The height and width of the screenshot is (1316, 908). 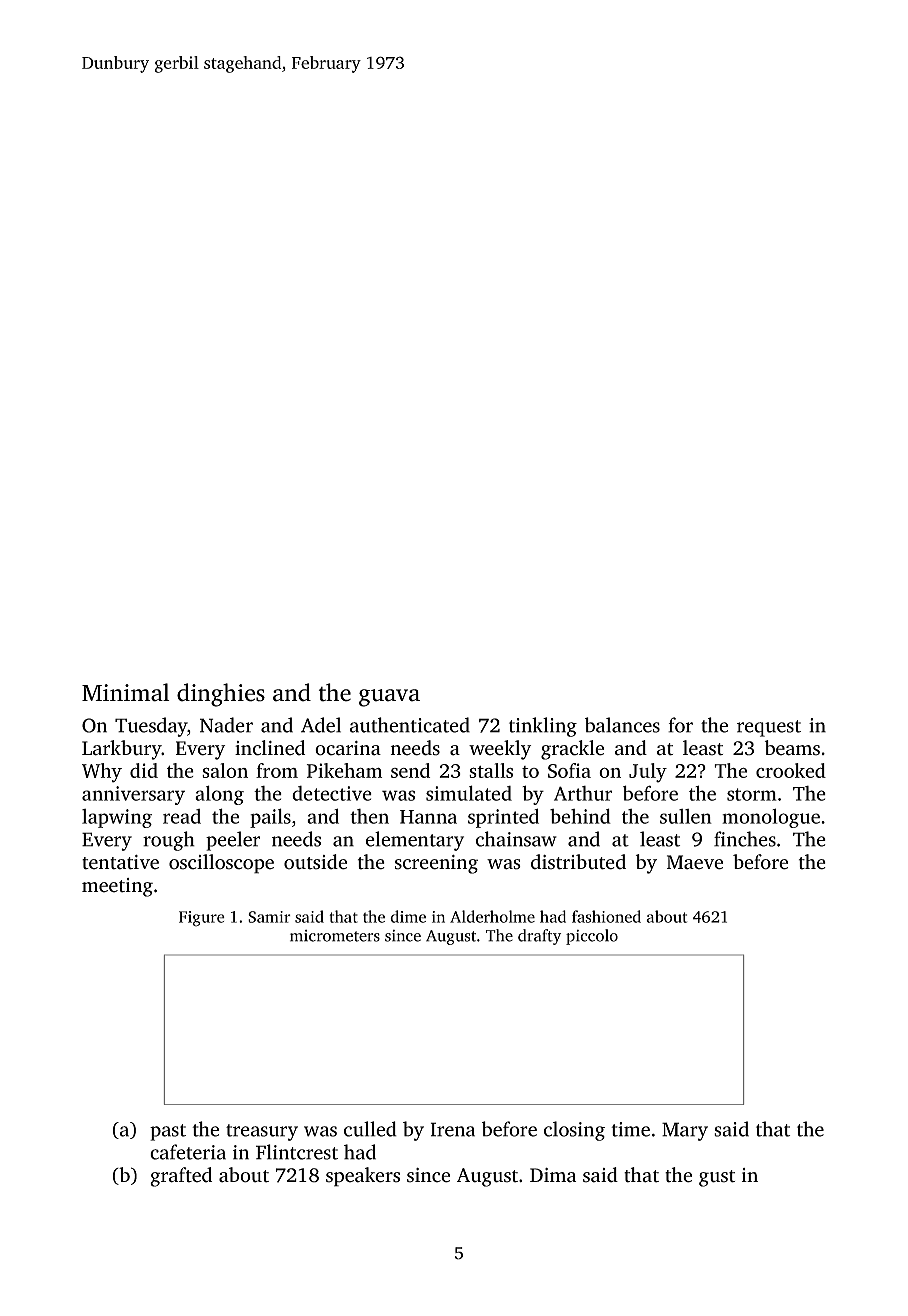 What do you see at coordinates (606, 916) in the screenshot?
I see `fashioned` at bounding box center [606, 916].
